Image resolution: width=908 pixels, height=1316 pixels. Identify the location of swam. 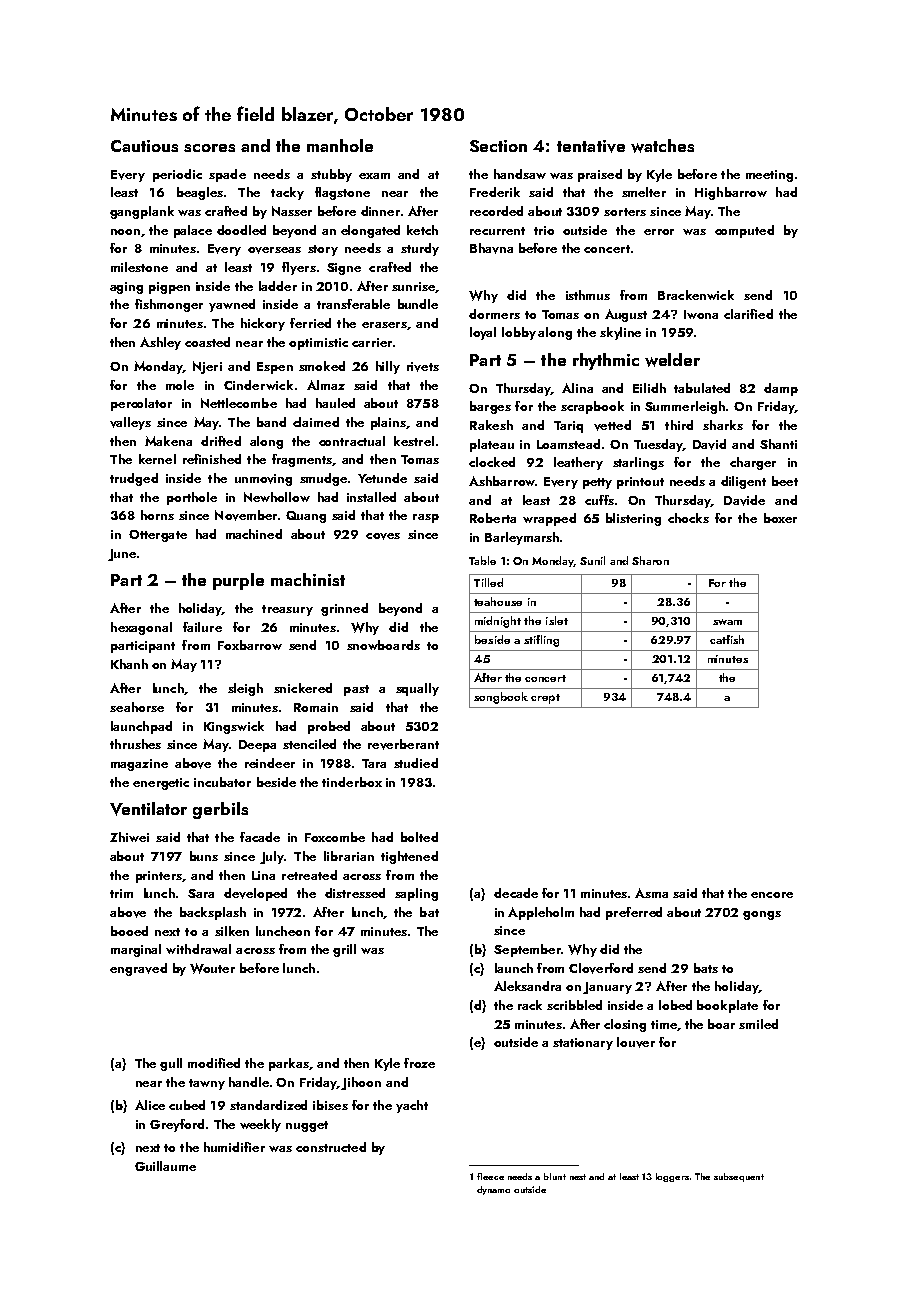
(727, 622).
